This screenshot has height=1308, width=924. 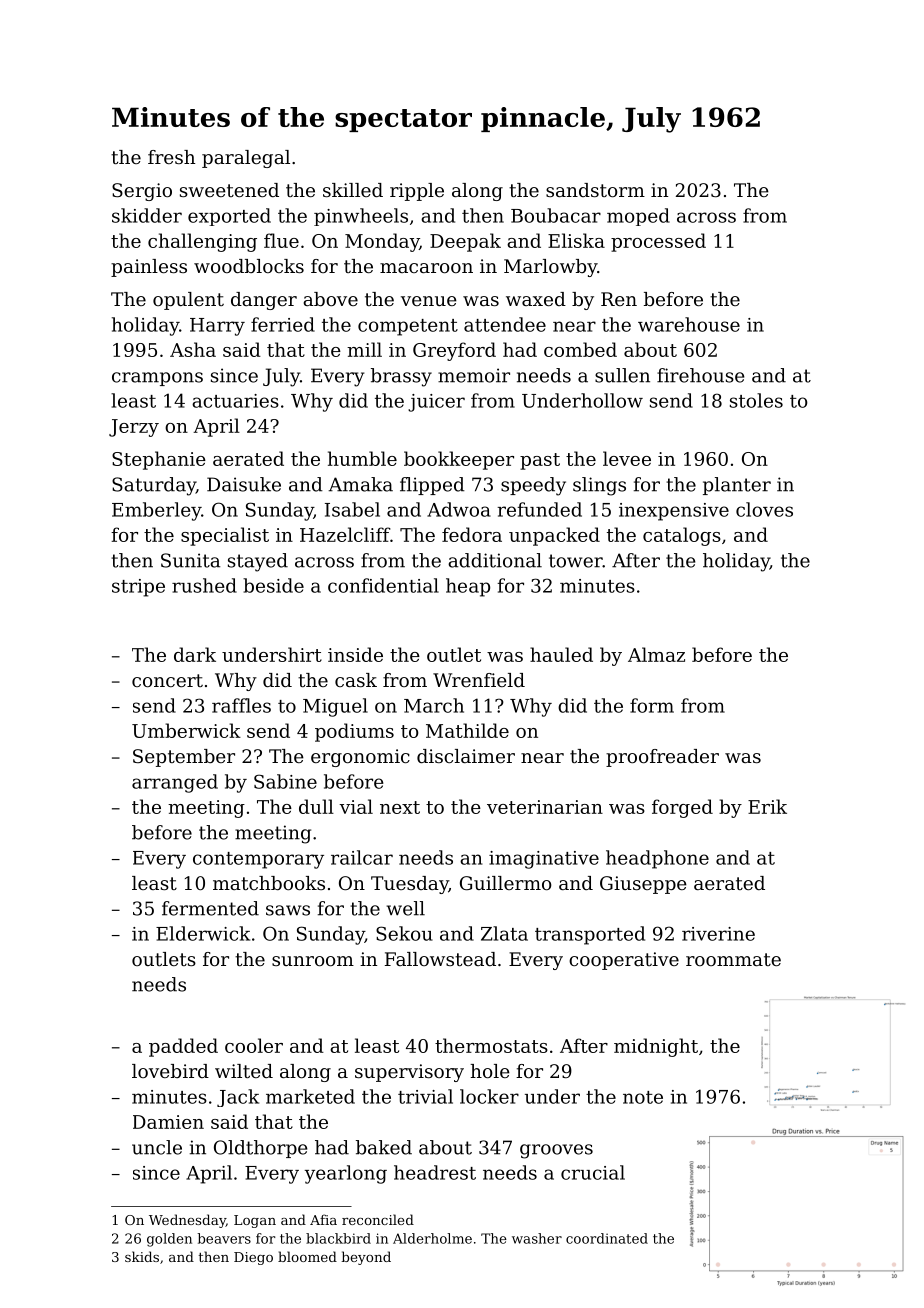 What do you see at coordinates (537, 1238) in the screenshot?
I see `washer` at bounding box center [537, 1238].
